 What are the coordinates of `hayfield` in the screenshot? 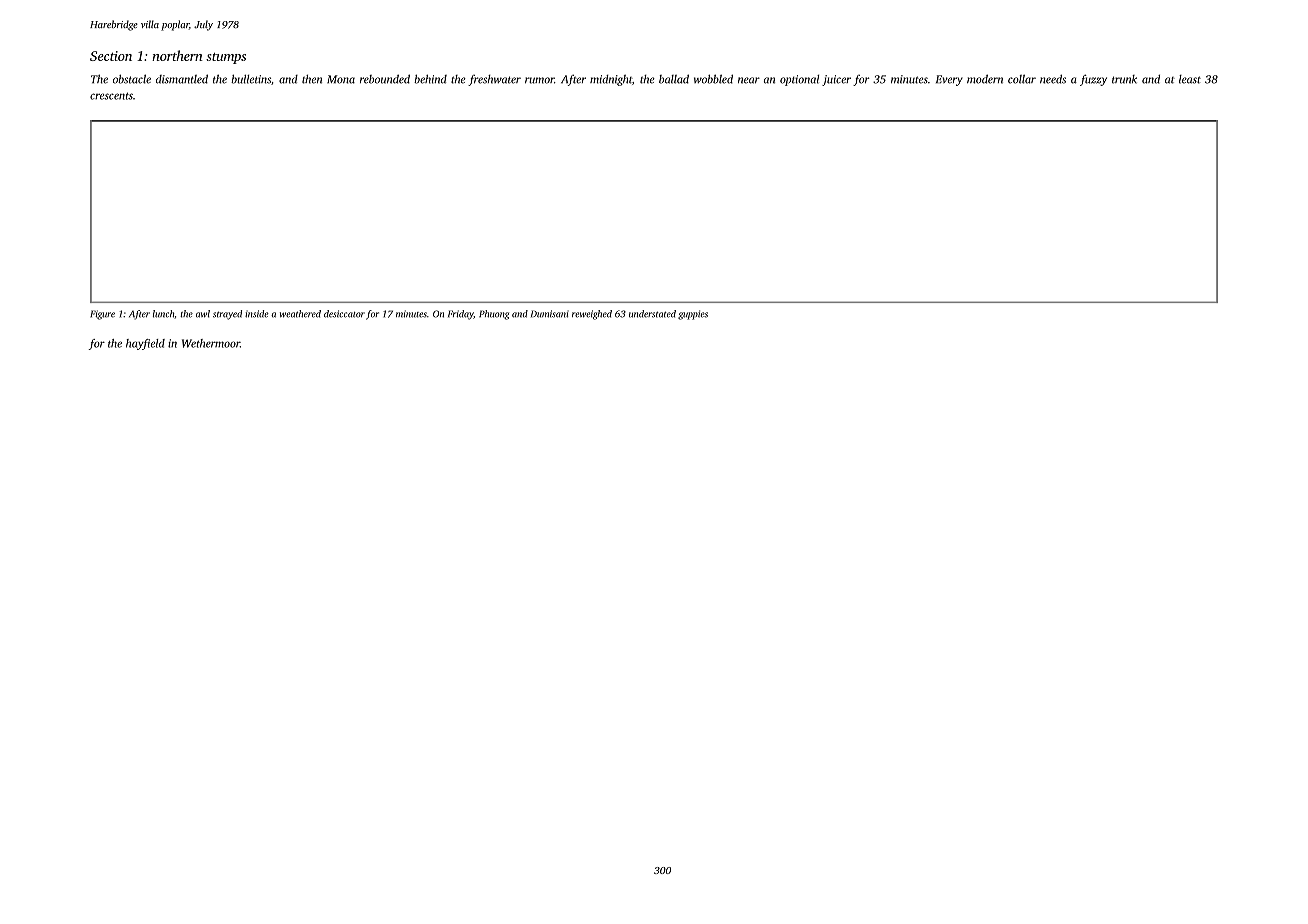 It's located at (145, 344).
